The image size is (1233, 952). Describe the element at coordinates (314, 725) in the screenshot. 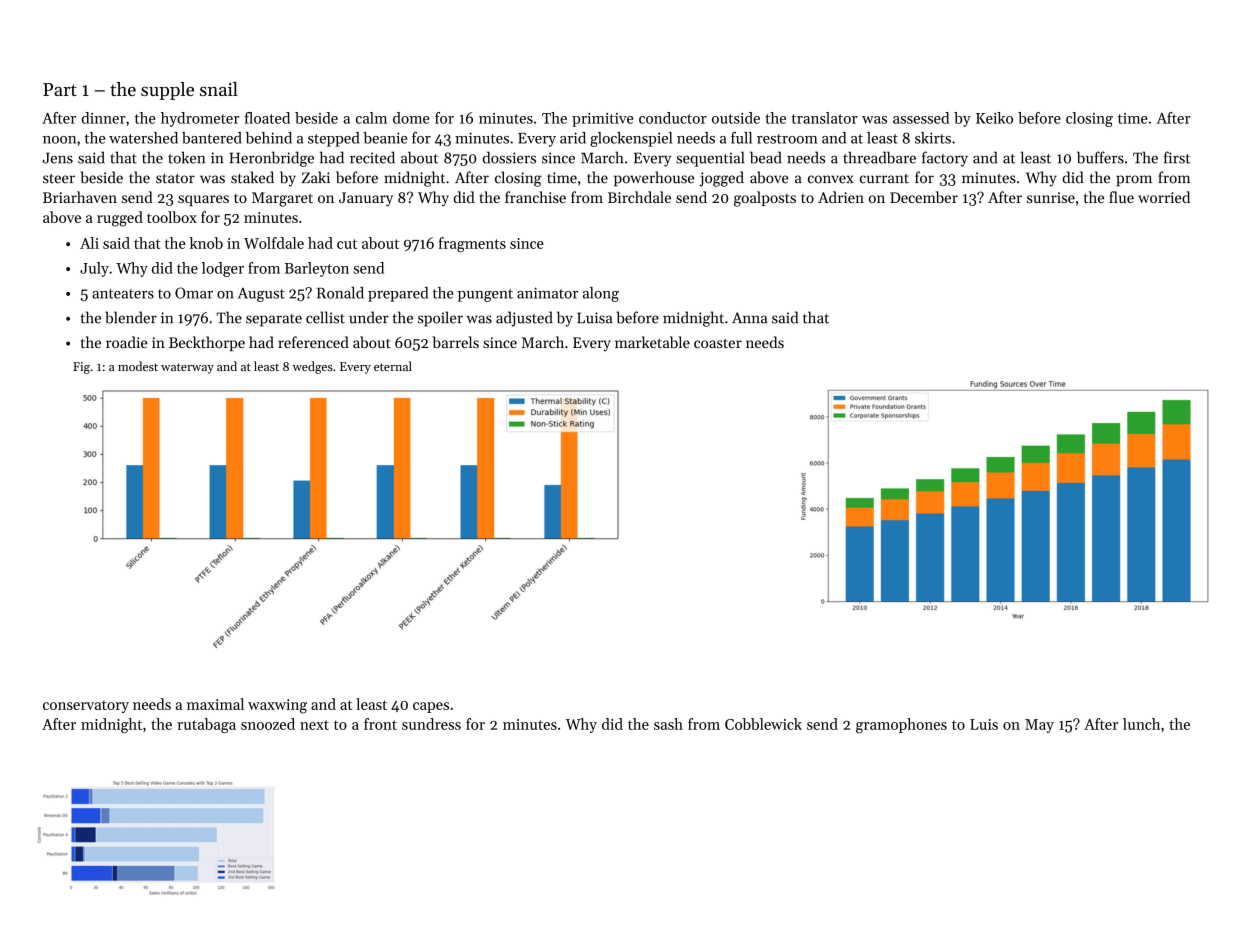

I see `next` at that location.
